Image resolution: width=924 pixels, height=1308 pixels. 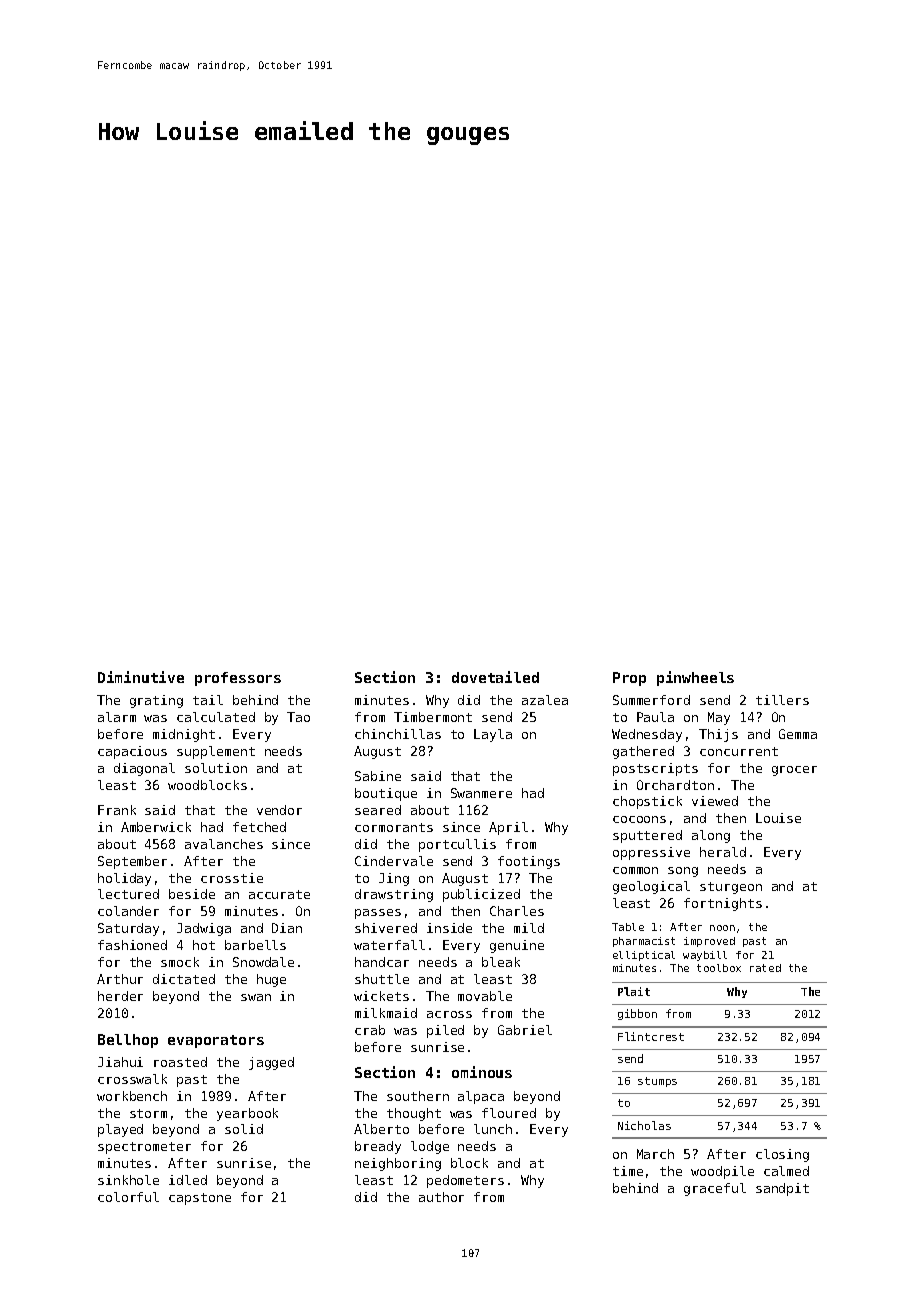 I want to click on neighboring, so click(x=398, y=1164).
